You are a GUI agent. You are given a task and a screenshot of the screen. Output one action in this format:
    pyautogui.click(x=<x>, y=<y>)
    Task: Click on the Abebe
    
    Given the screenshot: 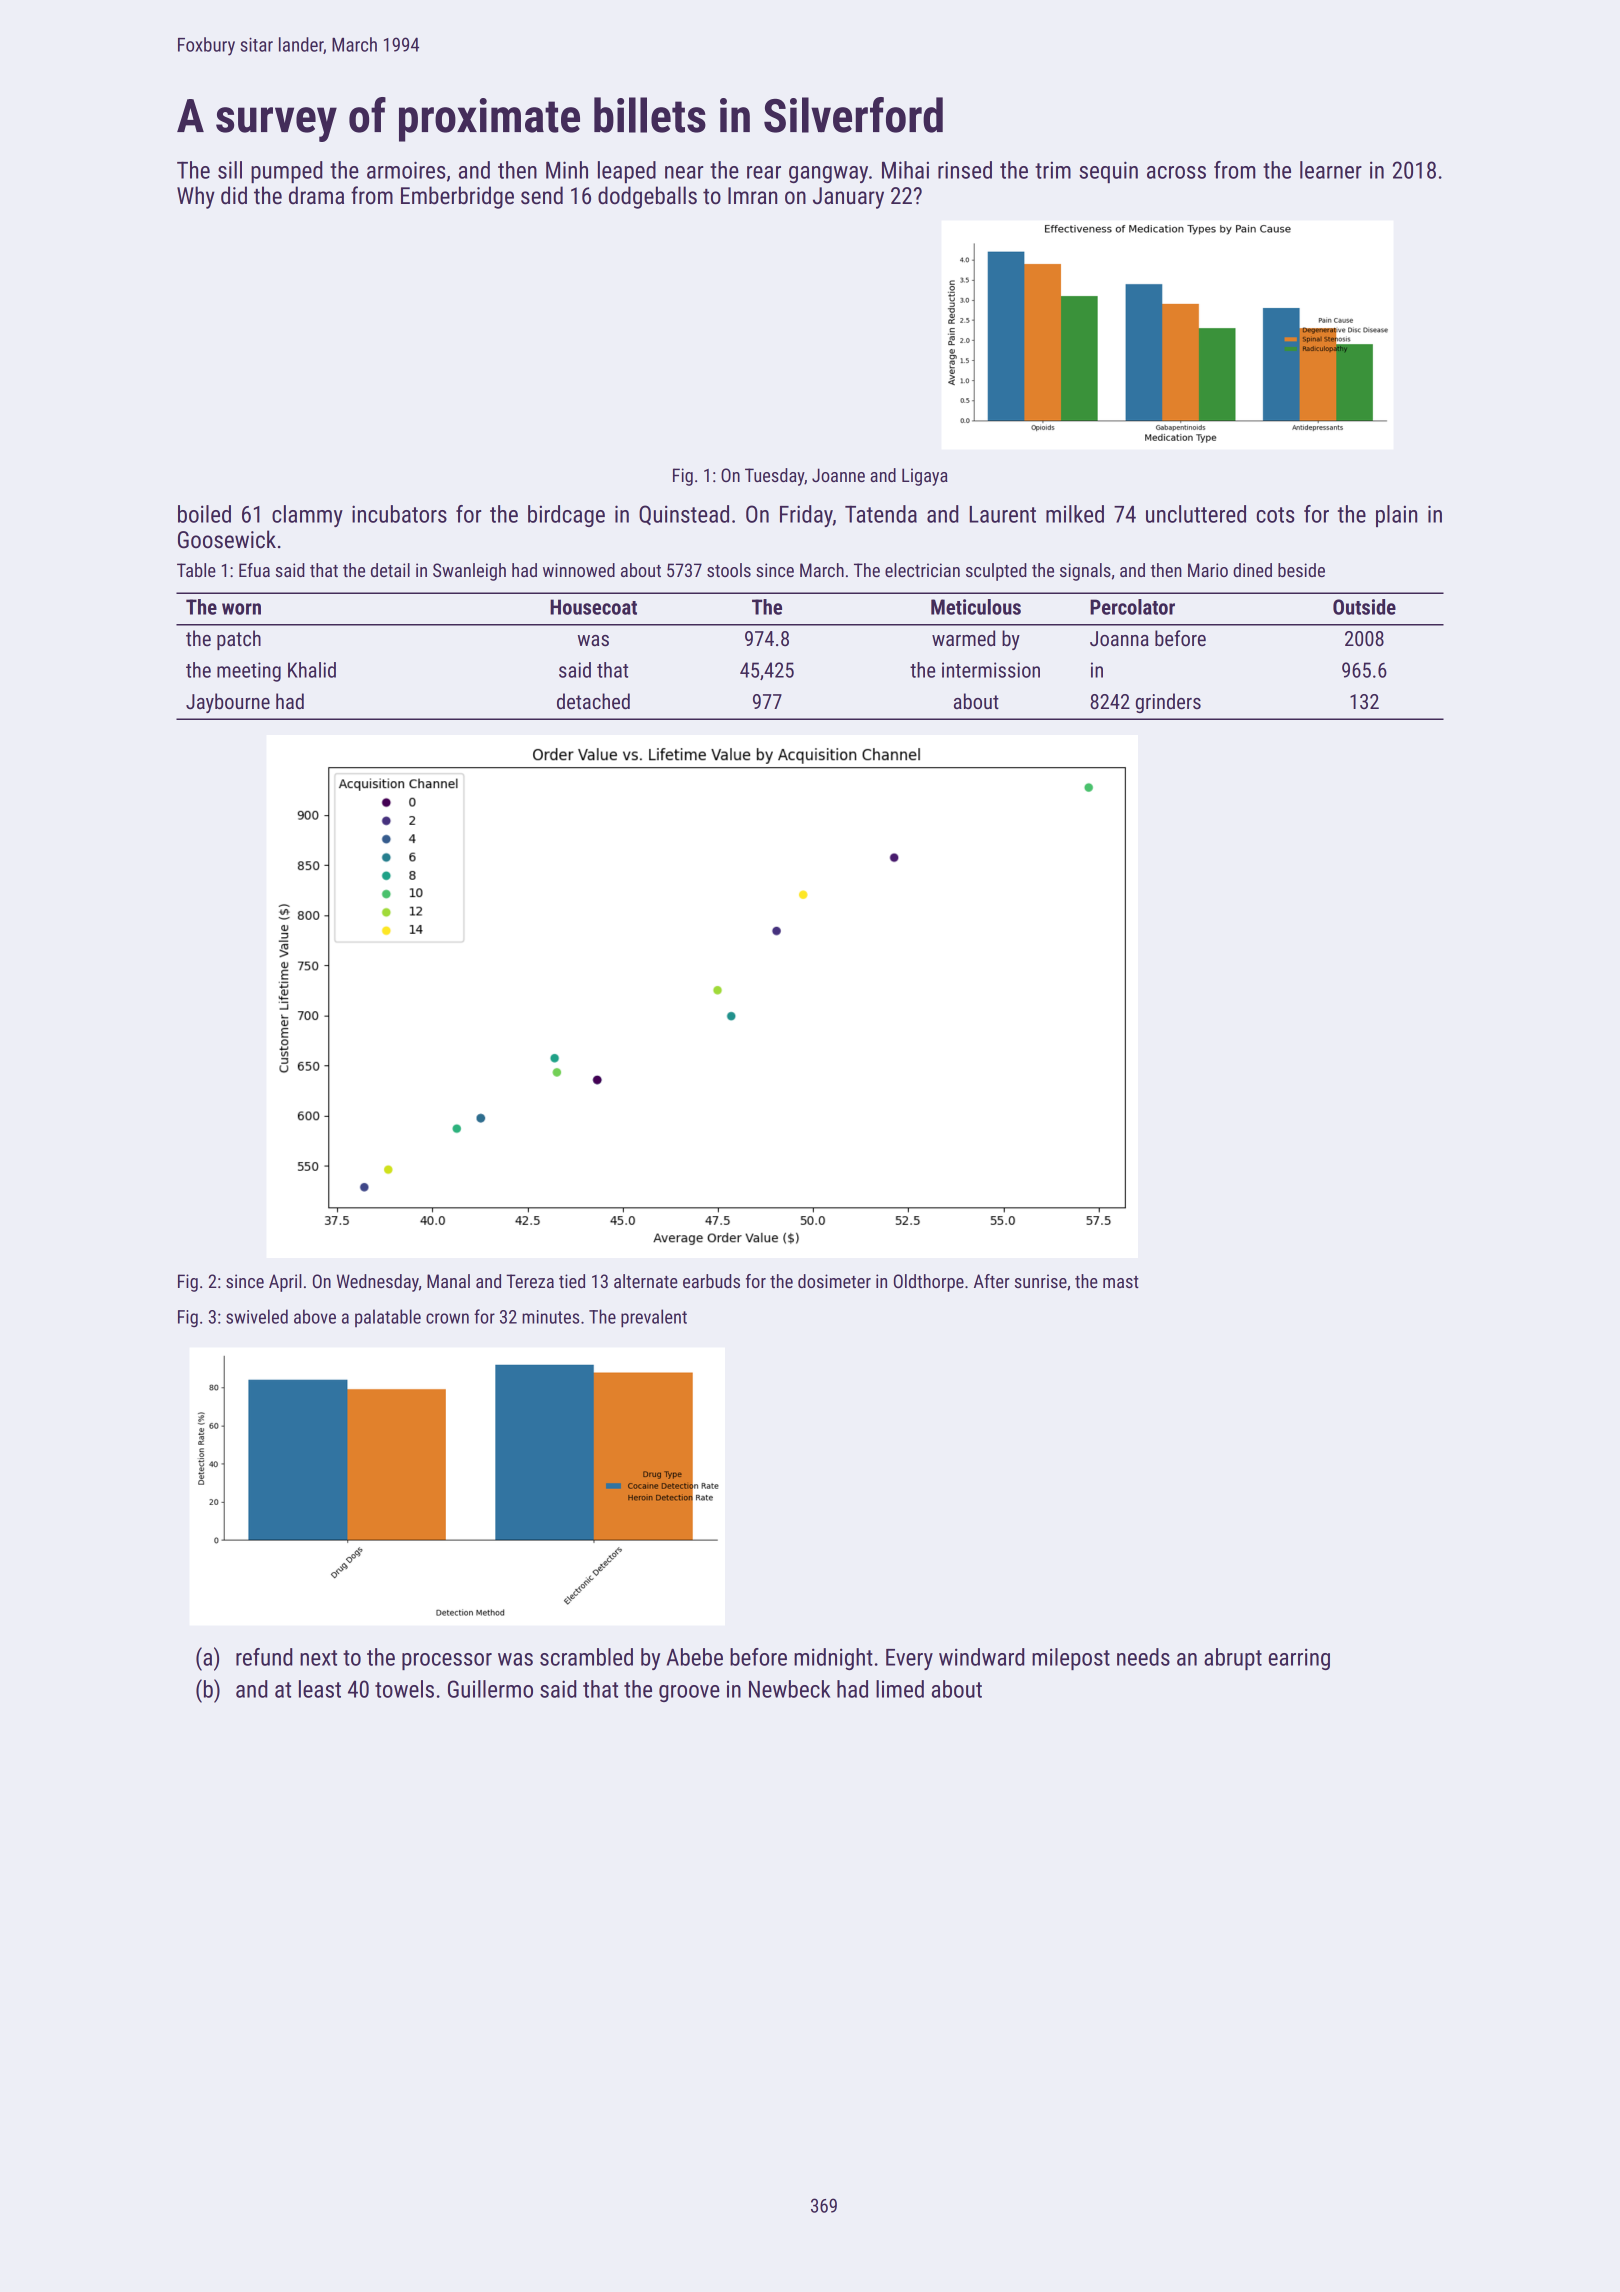 What is the action you would take?
    pyautogui.click(x=695, y=1657)
